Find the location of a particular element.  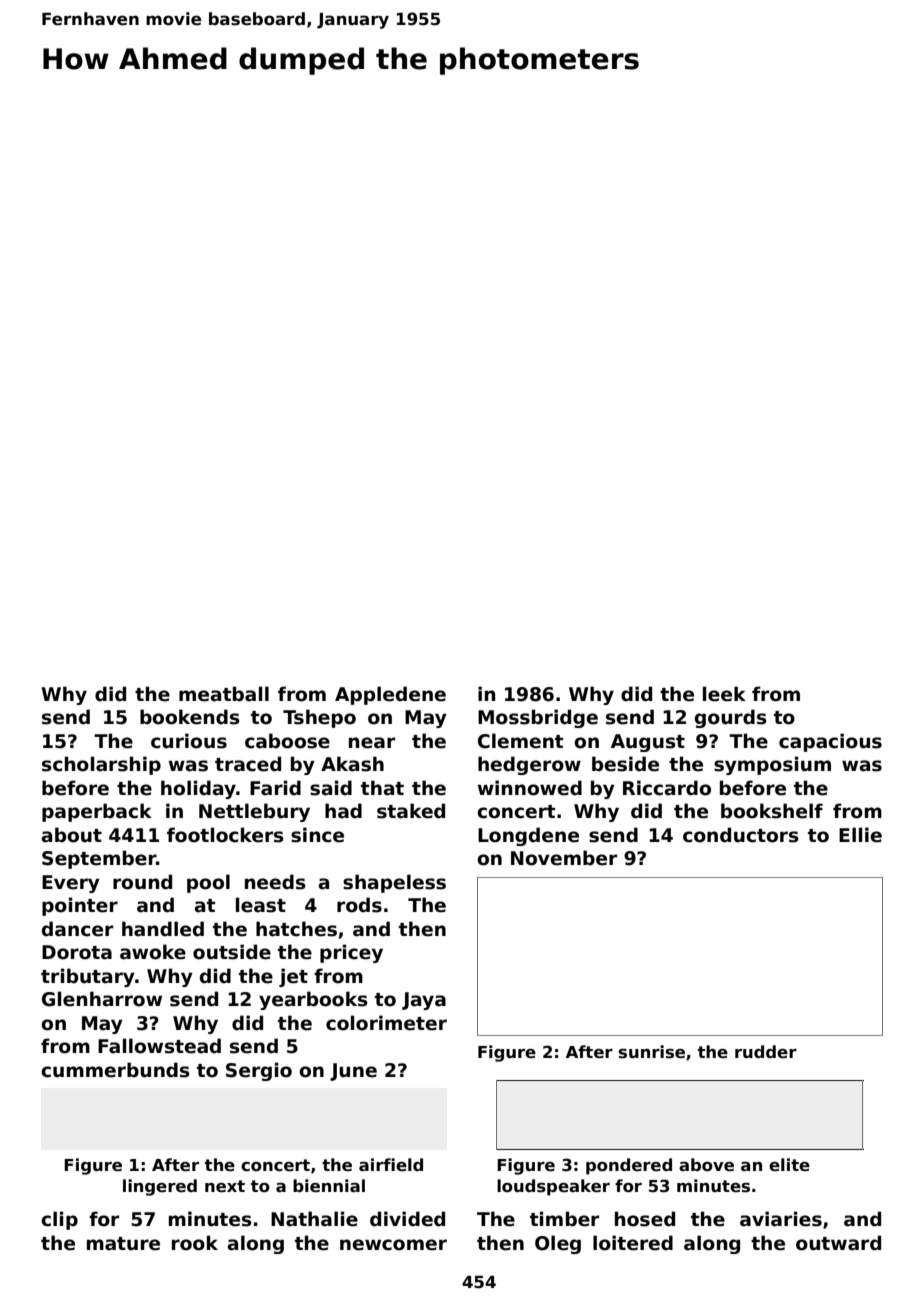

elite is located at coordinates (789, 1165).
